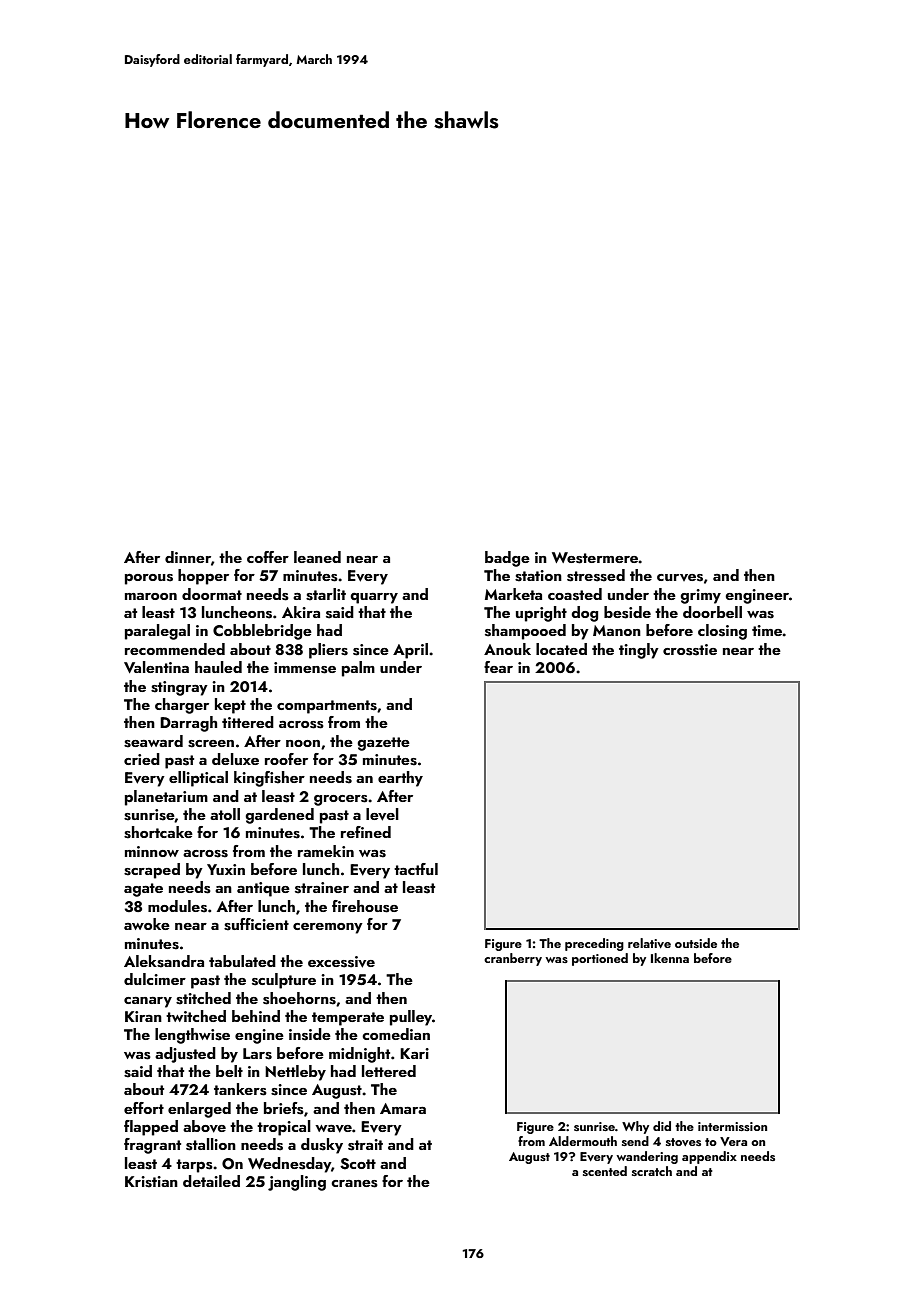  Describe the element at coordinates (211, 1144) in the screenshot. I see `stallion` at that location.
